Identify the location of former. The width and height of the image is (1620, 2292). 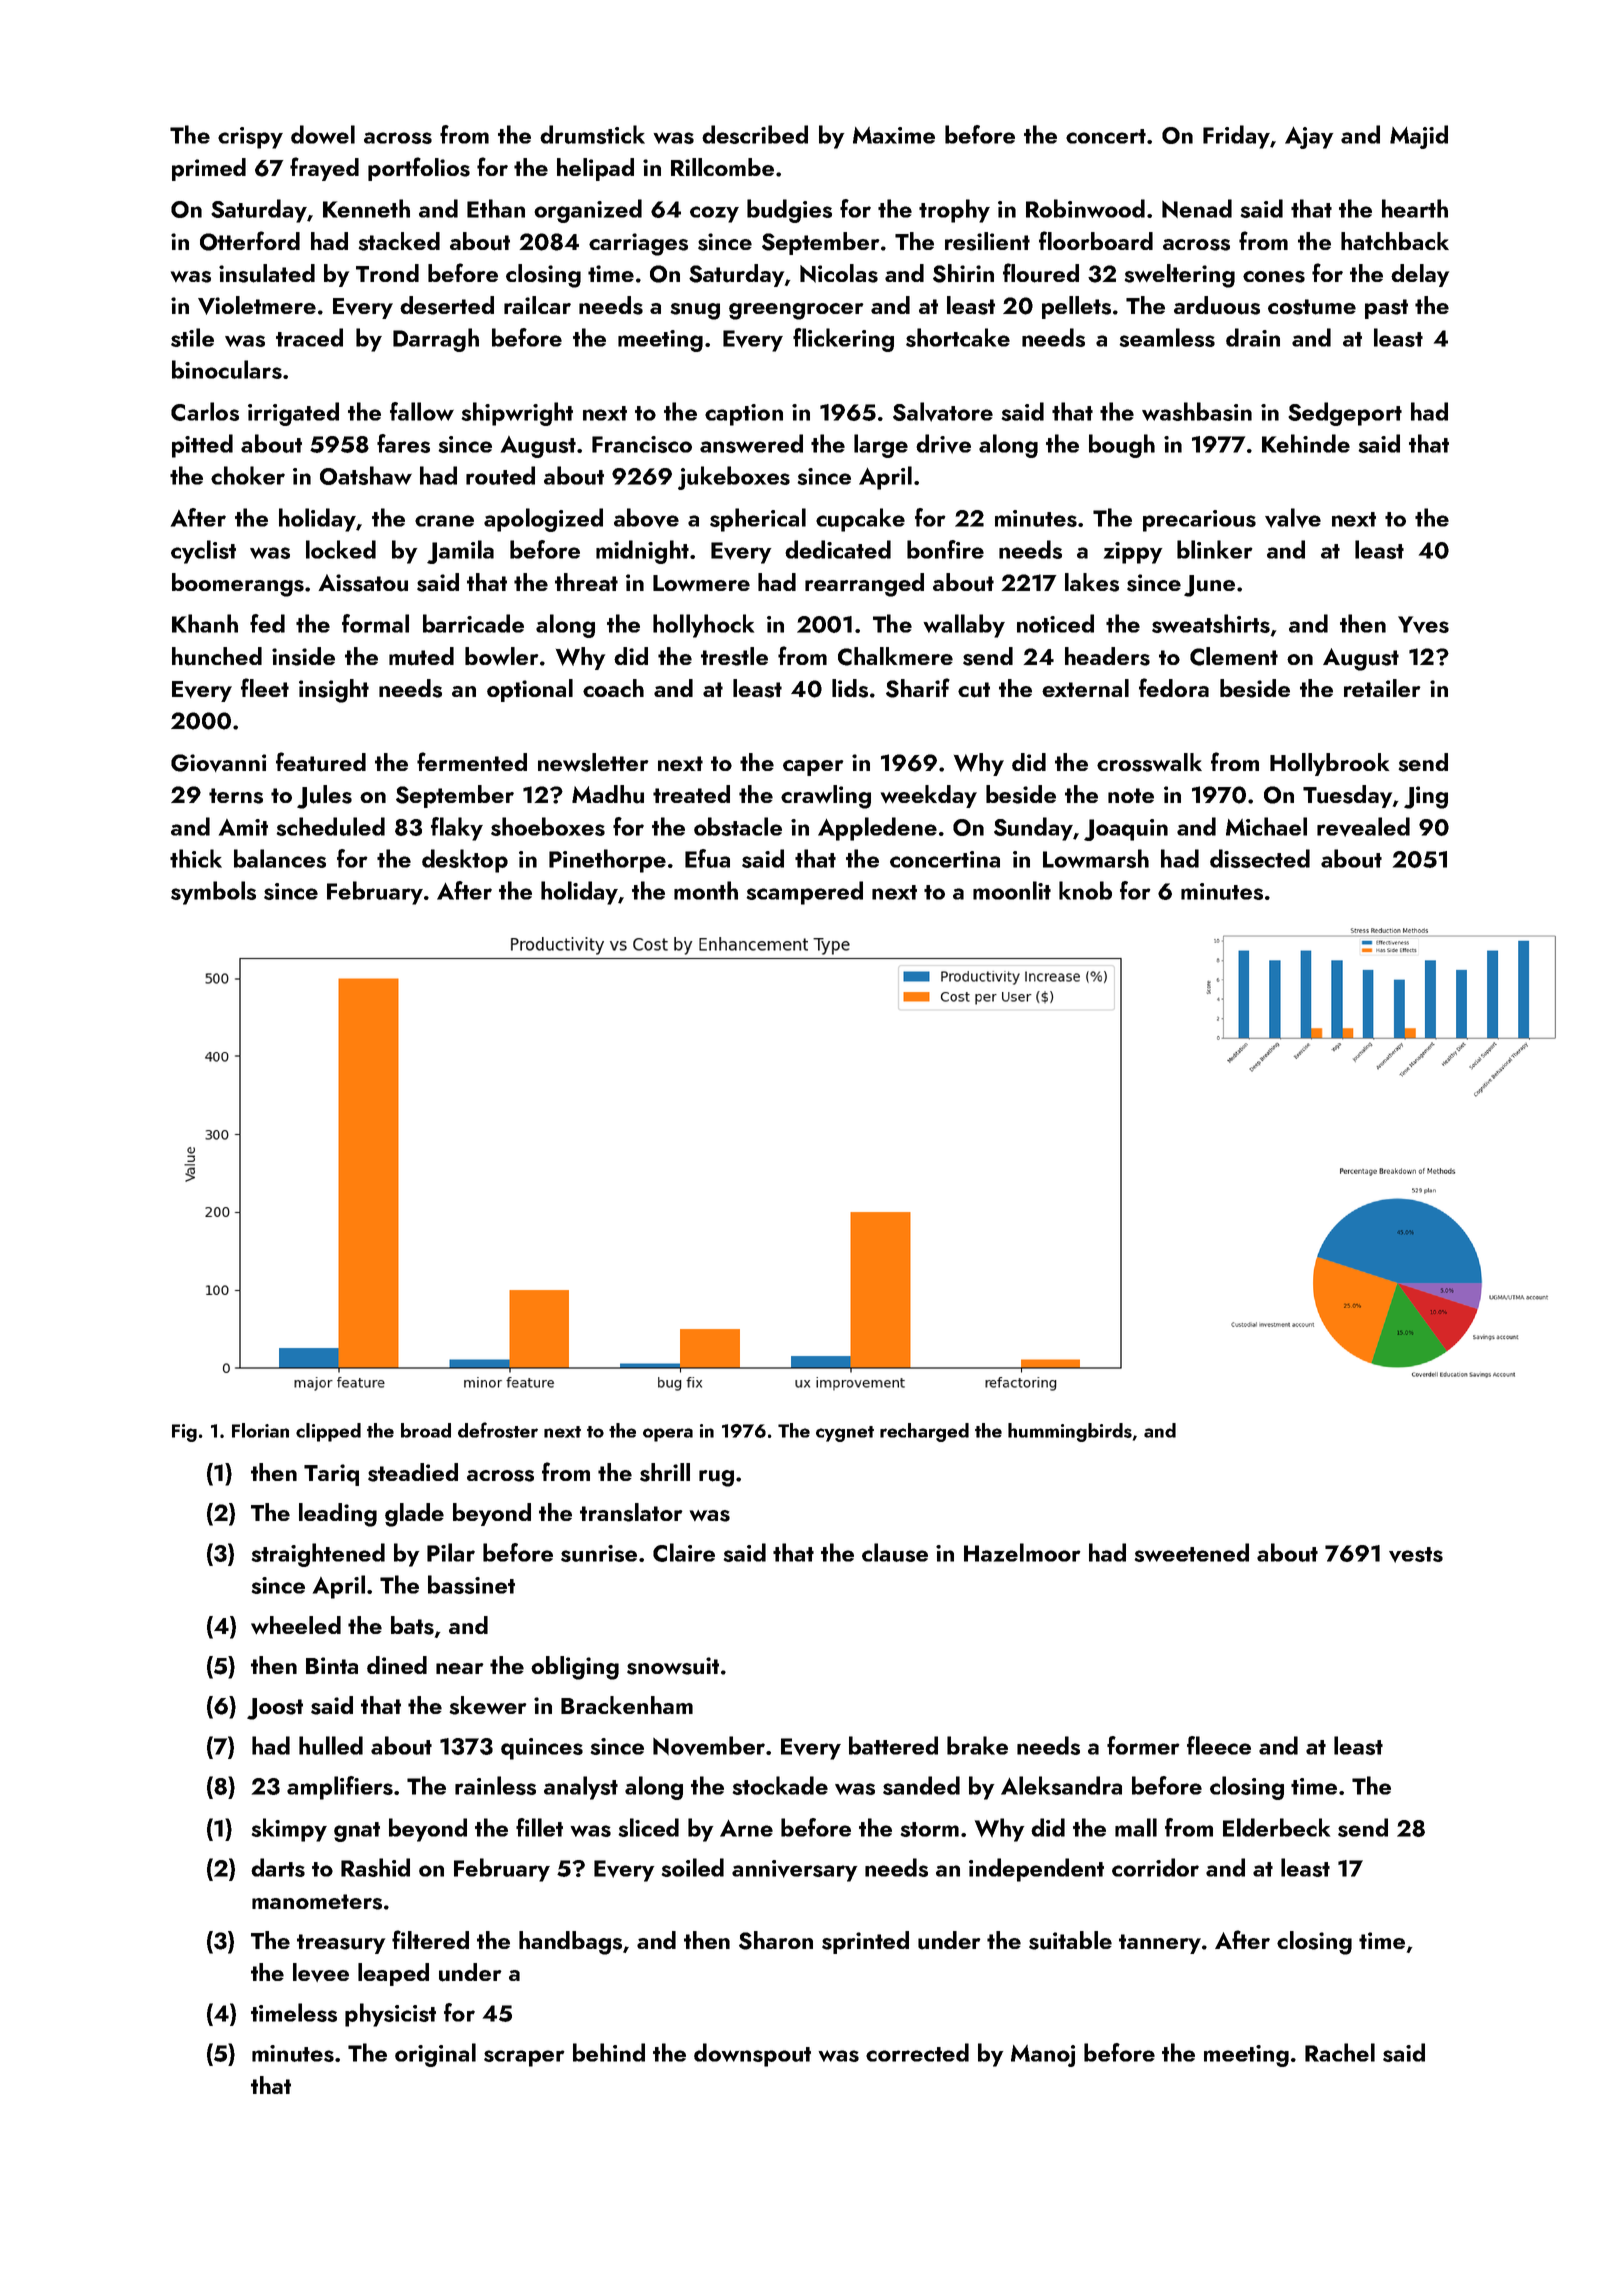
(1143, 1745).
